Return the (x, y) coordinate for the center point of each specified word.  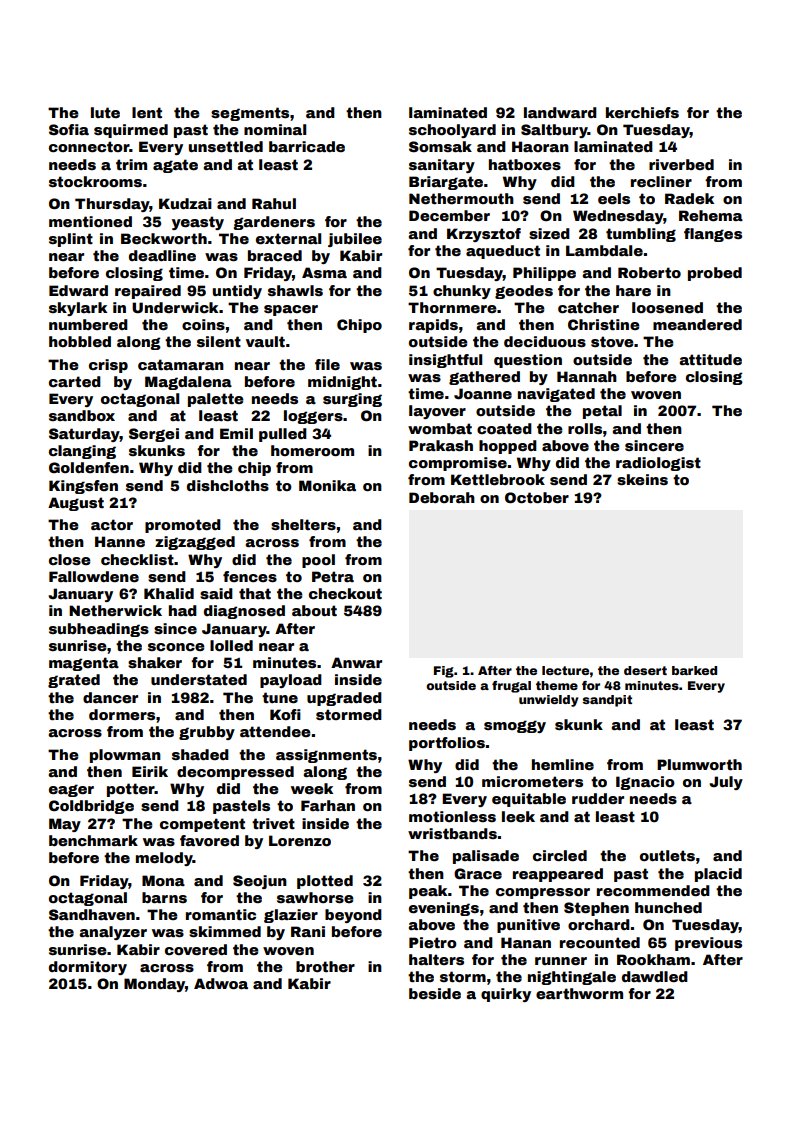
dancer (110, 697)
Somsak (440, 146)
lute (105, 112)
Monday (154, 985)
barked (694, 670)
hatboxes (525, 164)
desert (645, 670)
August (76, 504)
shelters (303, 524)
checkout (345, 593)
